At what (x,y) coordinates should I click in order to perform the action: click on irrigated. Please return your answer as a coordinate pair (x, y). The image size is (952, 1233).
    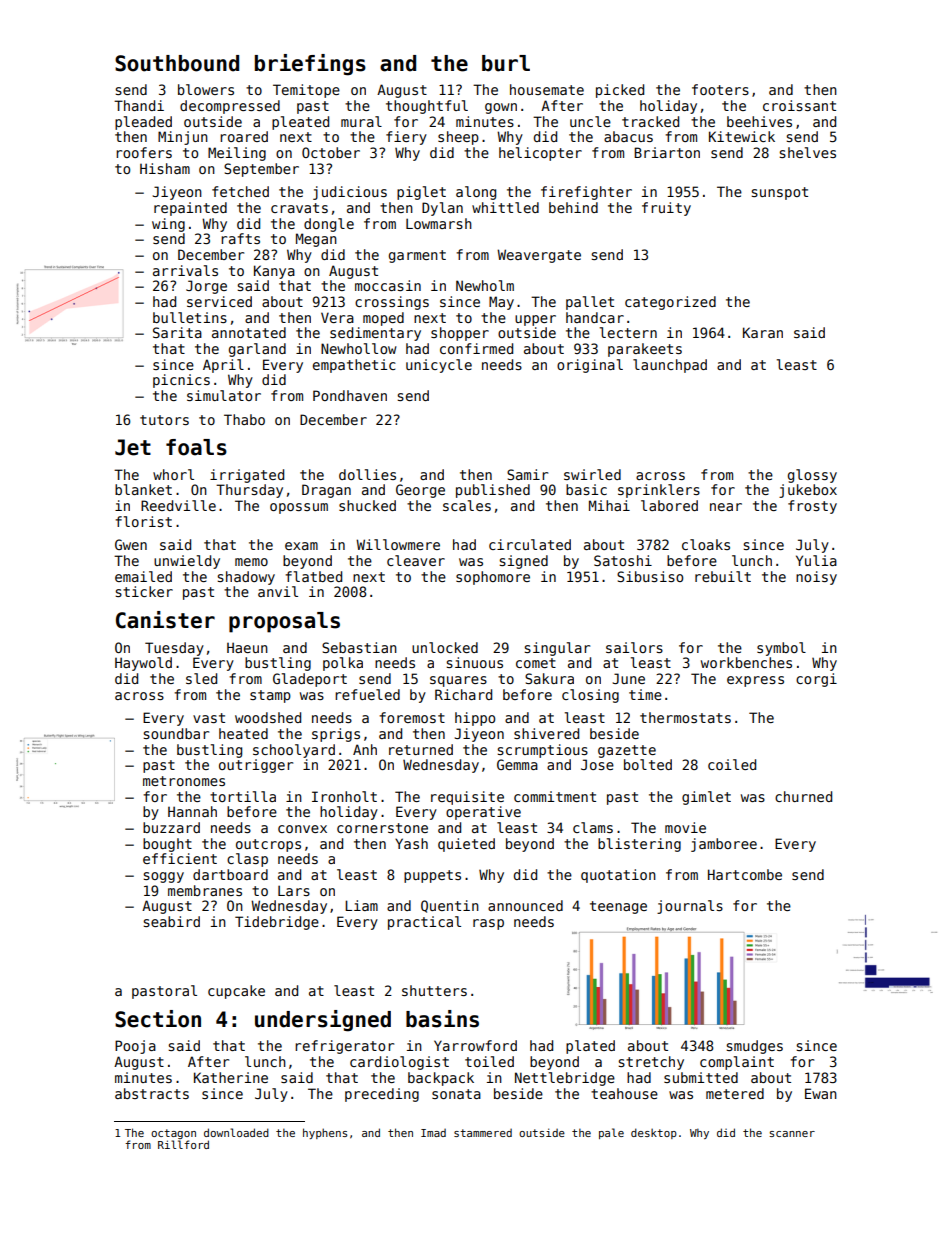
    Looking at the image, I should click on (247, 476).
